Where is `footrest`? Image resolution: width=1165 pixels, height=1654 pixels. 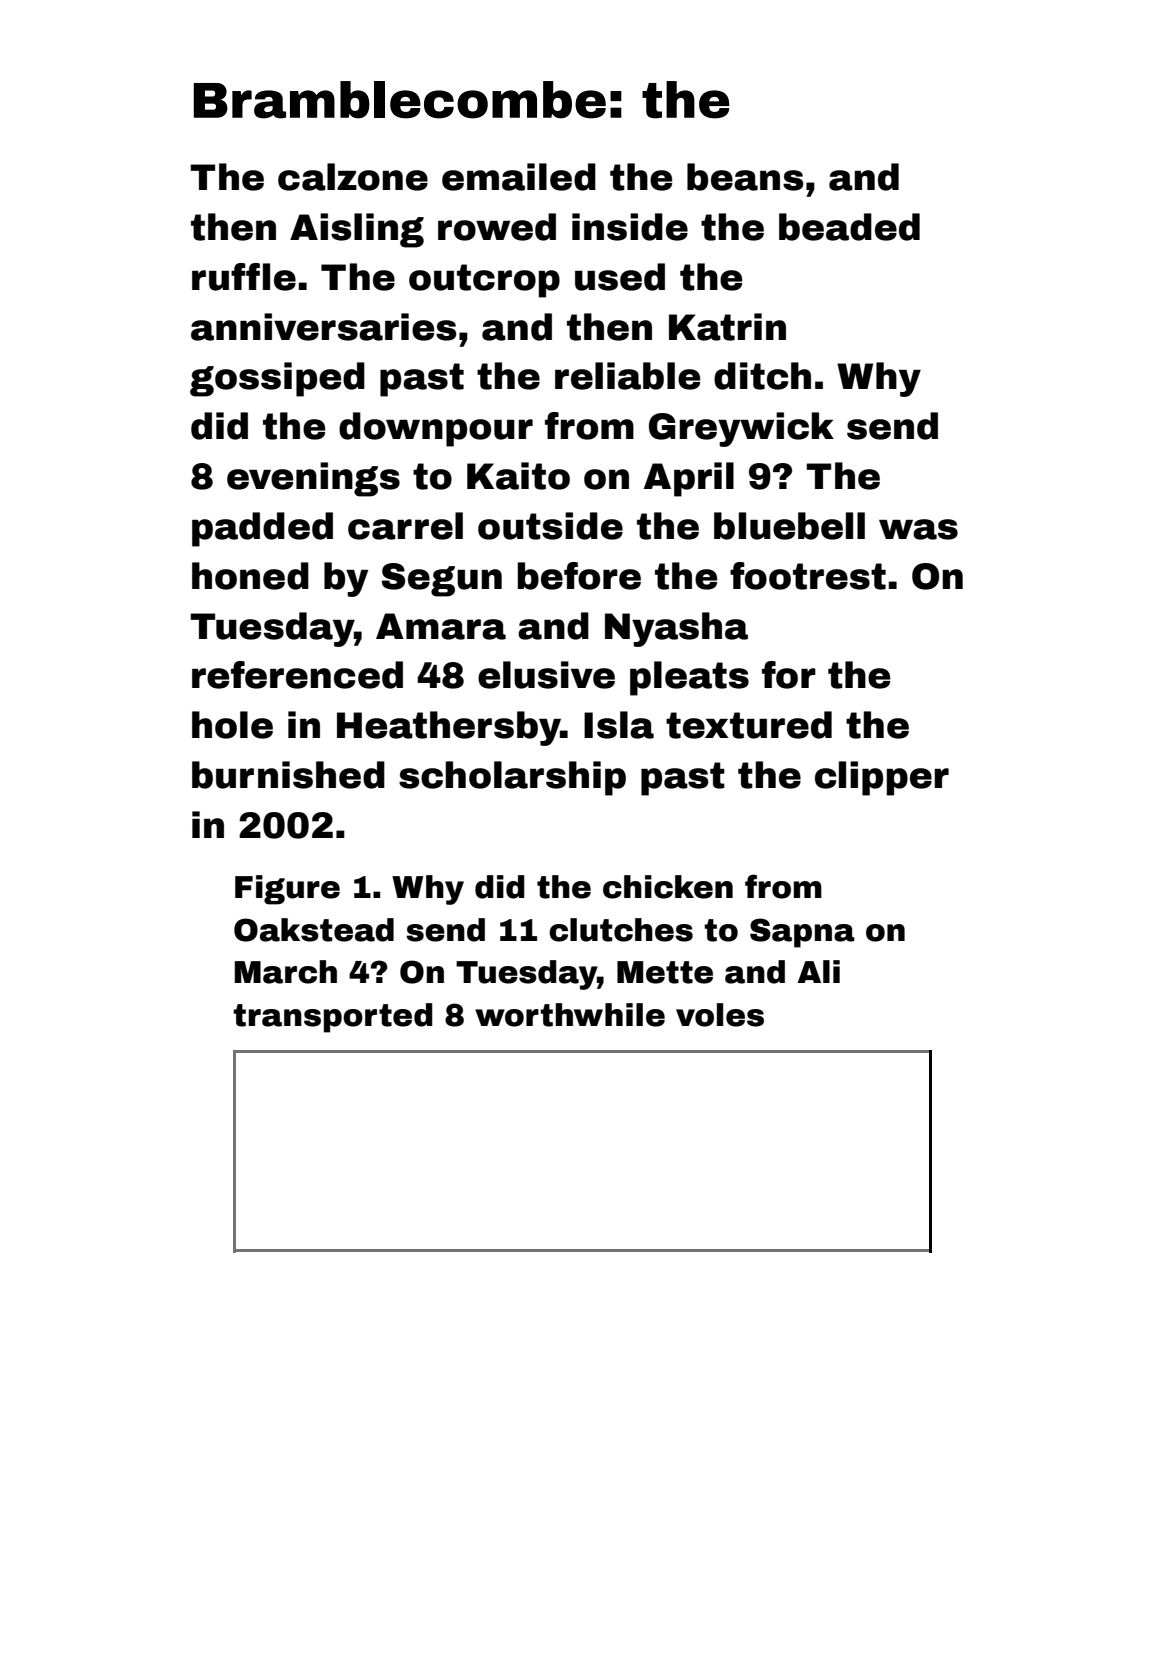
footrest is located at coordinates (808, 576).
